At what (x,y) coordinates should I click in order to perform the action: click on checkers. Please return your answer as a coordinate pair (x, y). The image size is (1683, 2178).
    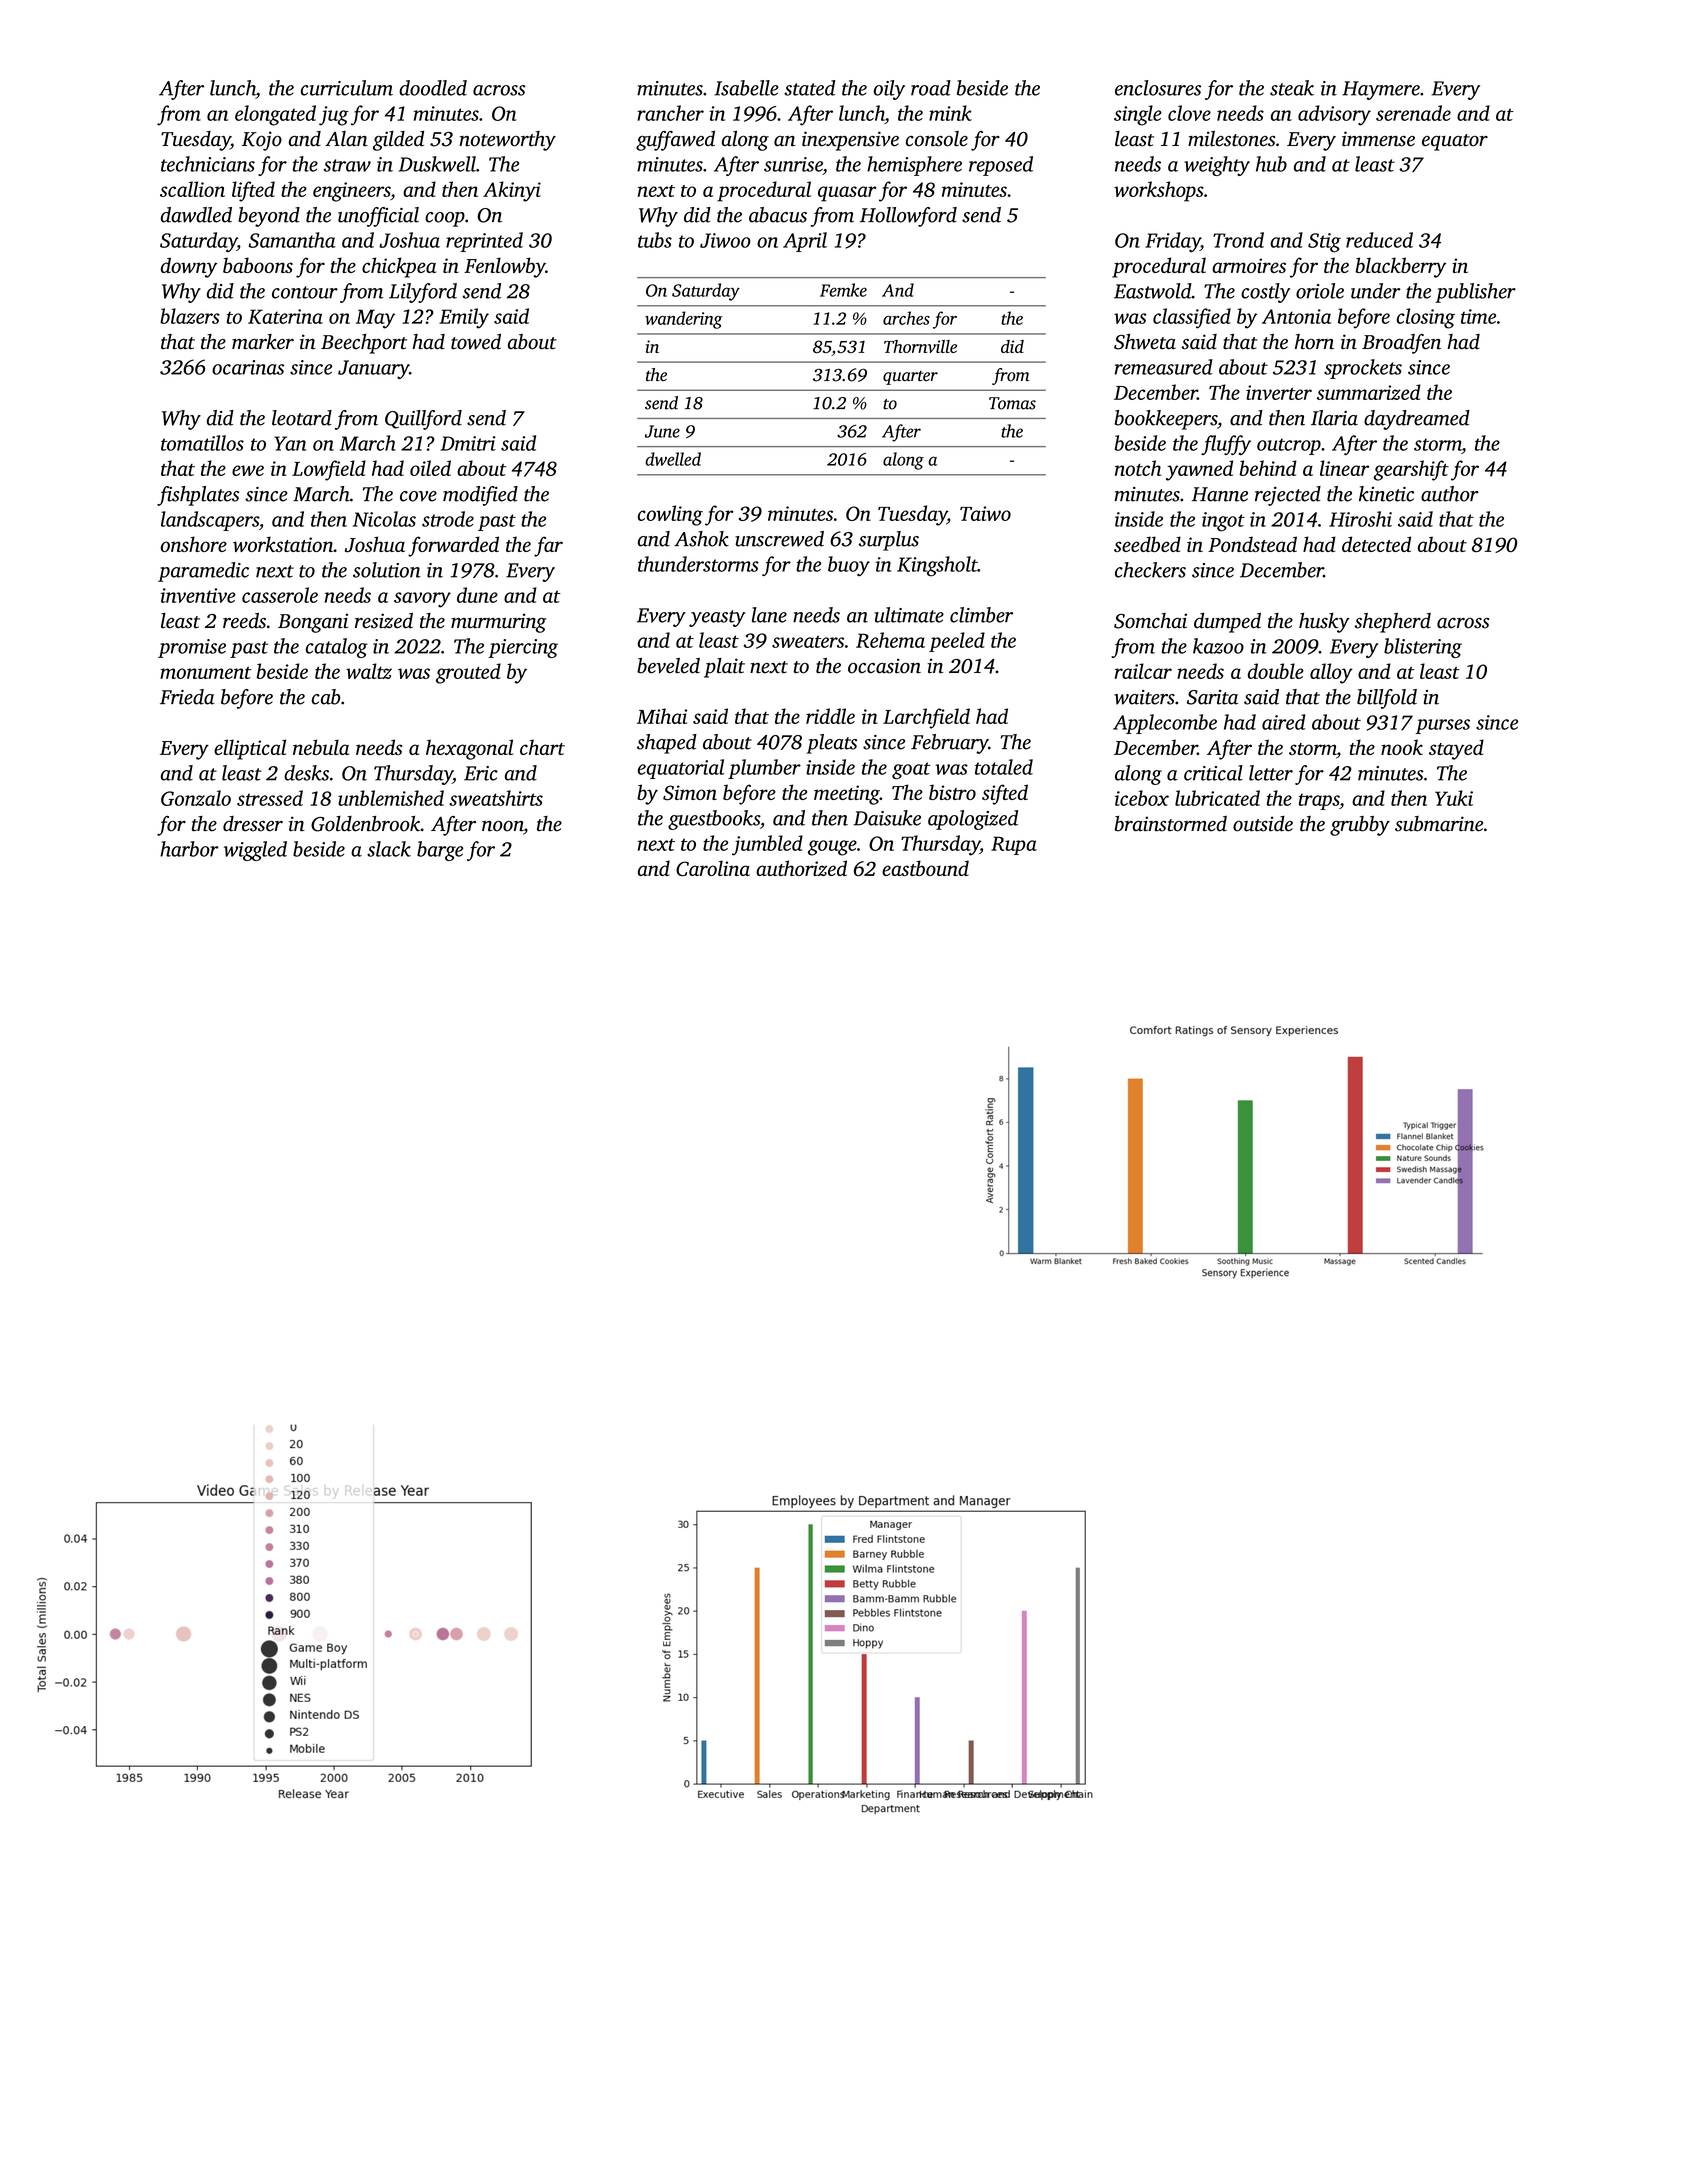
    Looking at the image, I should click on (1150, 570).
